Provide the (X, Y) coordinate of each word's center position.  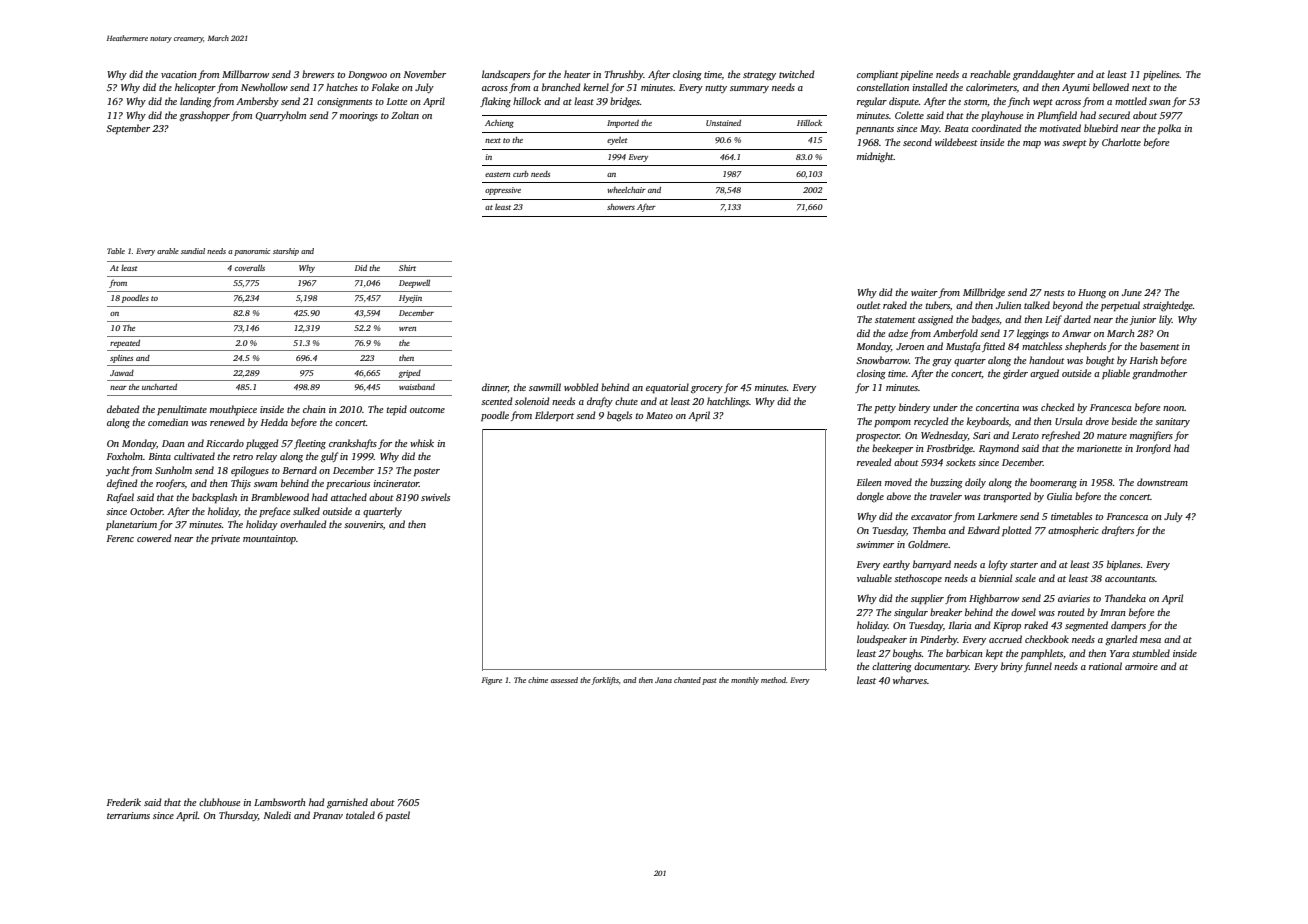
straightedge (1168, 306)
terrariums (128, 815)
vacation (179, 74)
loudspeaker (882, 640)
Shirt (407, 268)
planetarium (131, 525)
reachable (990, 74)
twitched (797, 74)
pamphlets (1042, 654)
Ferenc (120, 538)
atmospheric (1073, 531)
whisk (422, 443)
